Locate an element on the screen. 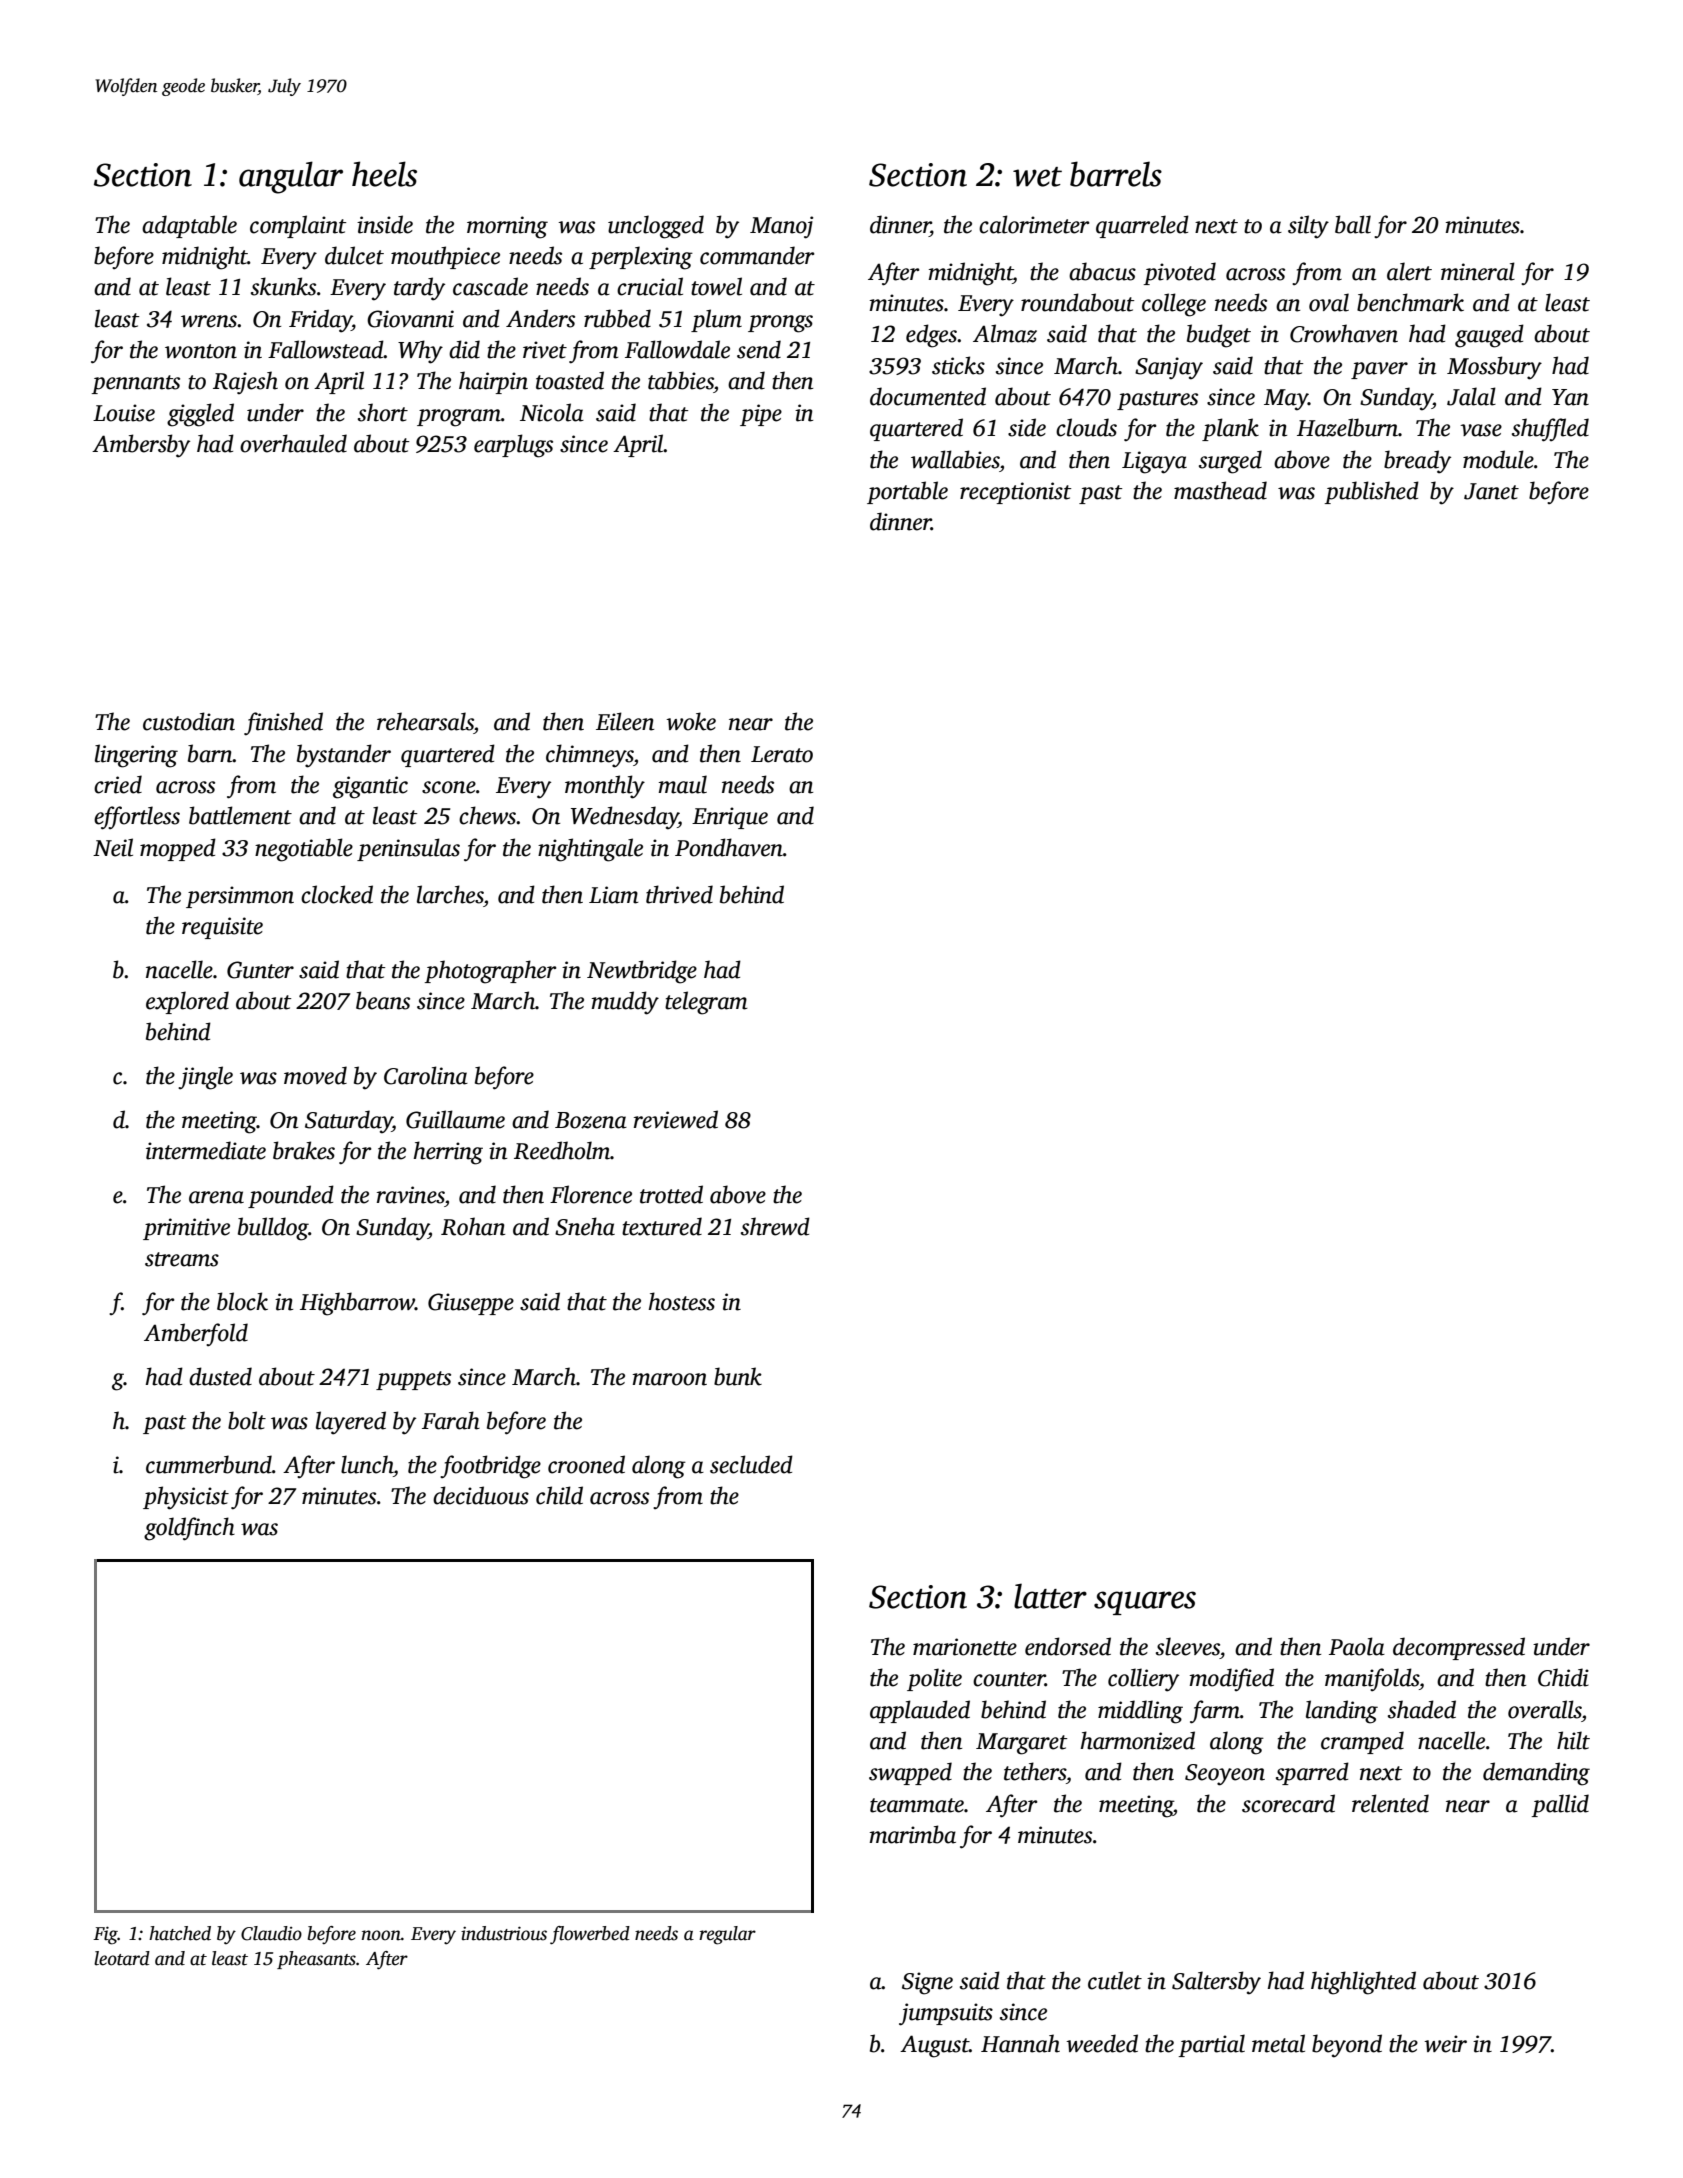  overhauled is located at coordinates (293, 443).
